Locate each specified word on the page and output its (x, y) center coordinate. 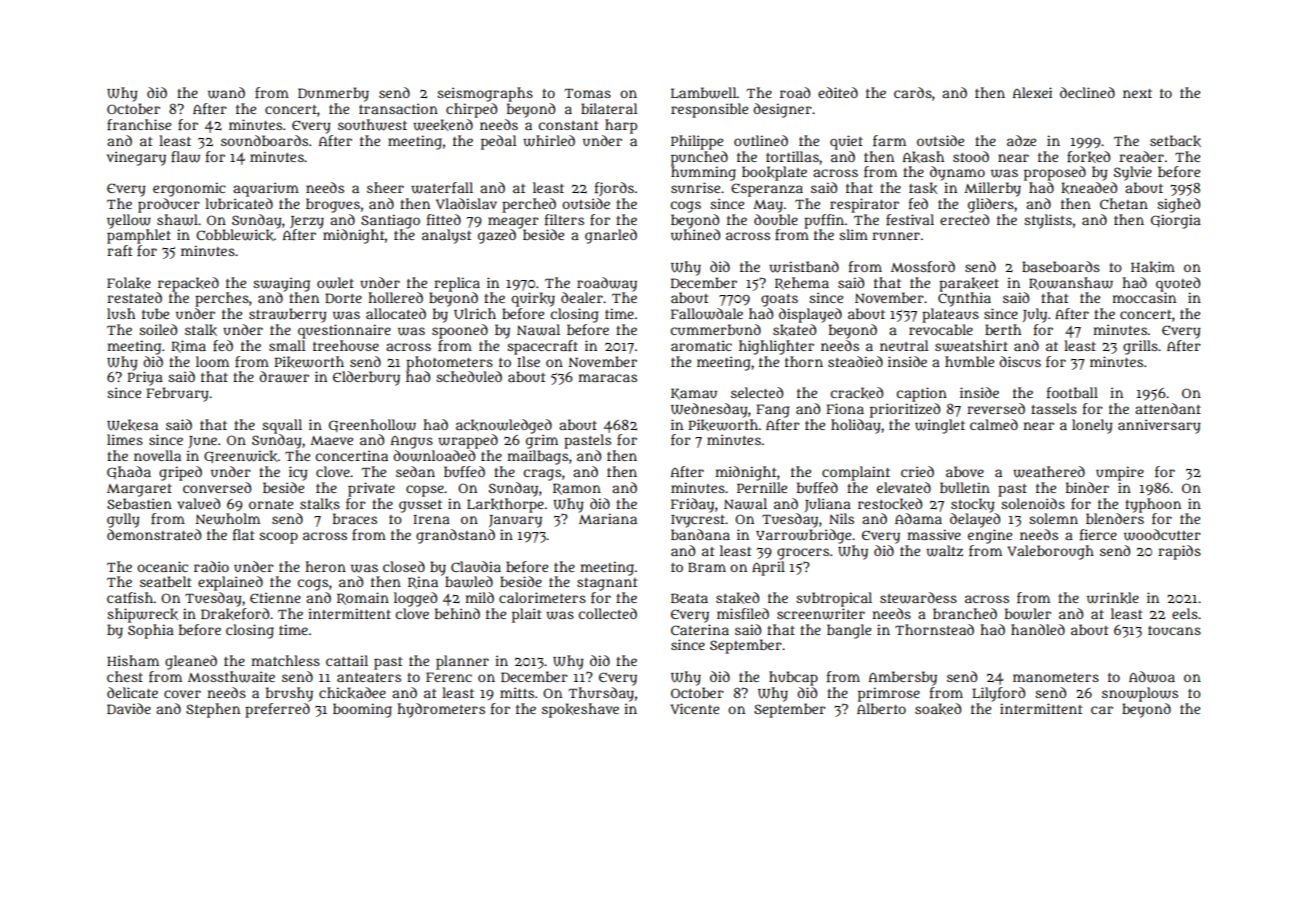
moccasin (1144, 297)
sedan (415, 471)
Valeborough (1051, 552)
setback (1175, 141)
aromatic (701, 345)
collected (608, 613)
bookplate (774, 173)
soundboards (264, 140)
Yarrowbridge (803, 536)
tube (155, 313)
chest (125, 676)
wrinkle (1113, 598)
